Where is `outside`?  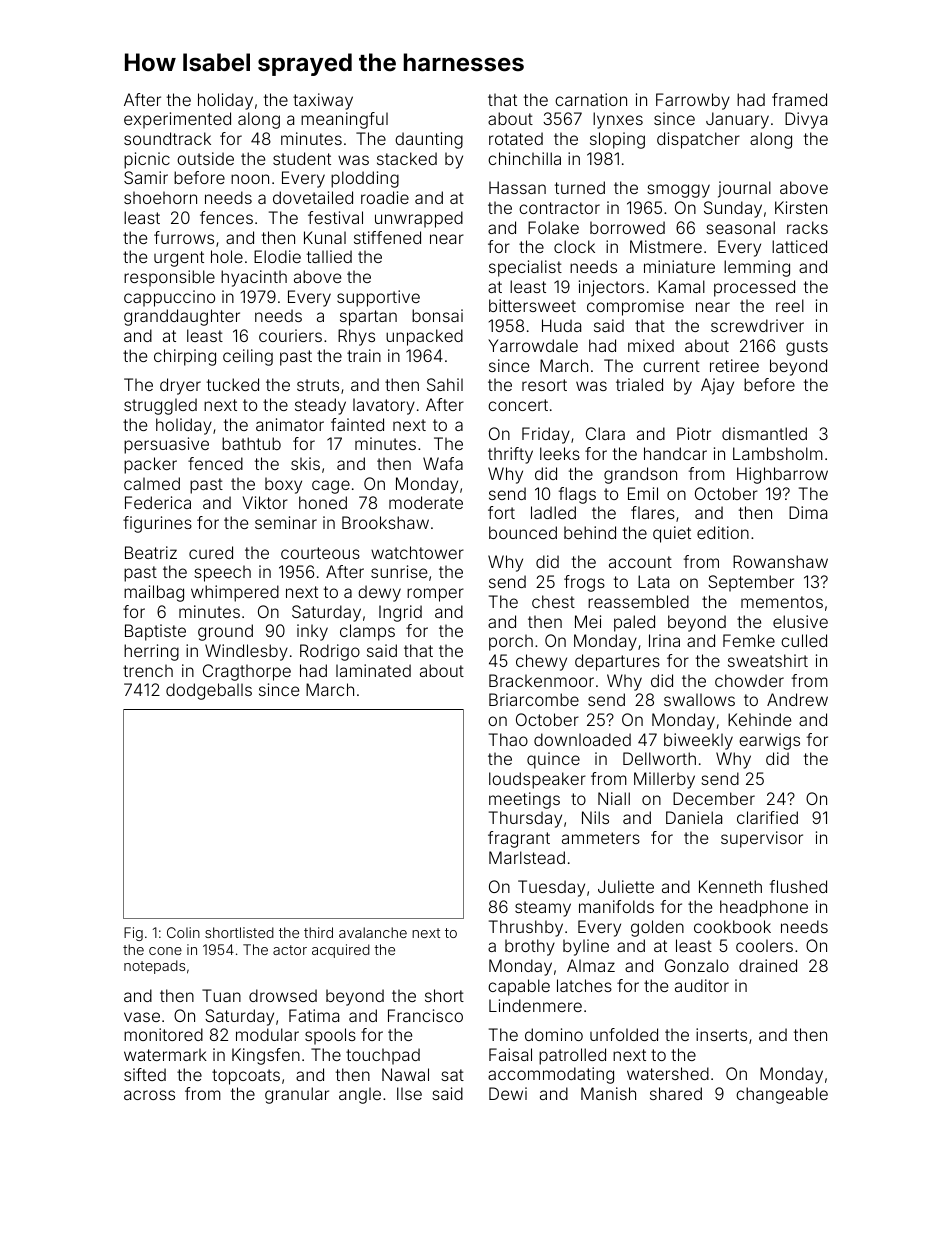
outside is located at coordinates (205, 158).
